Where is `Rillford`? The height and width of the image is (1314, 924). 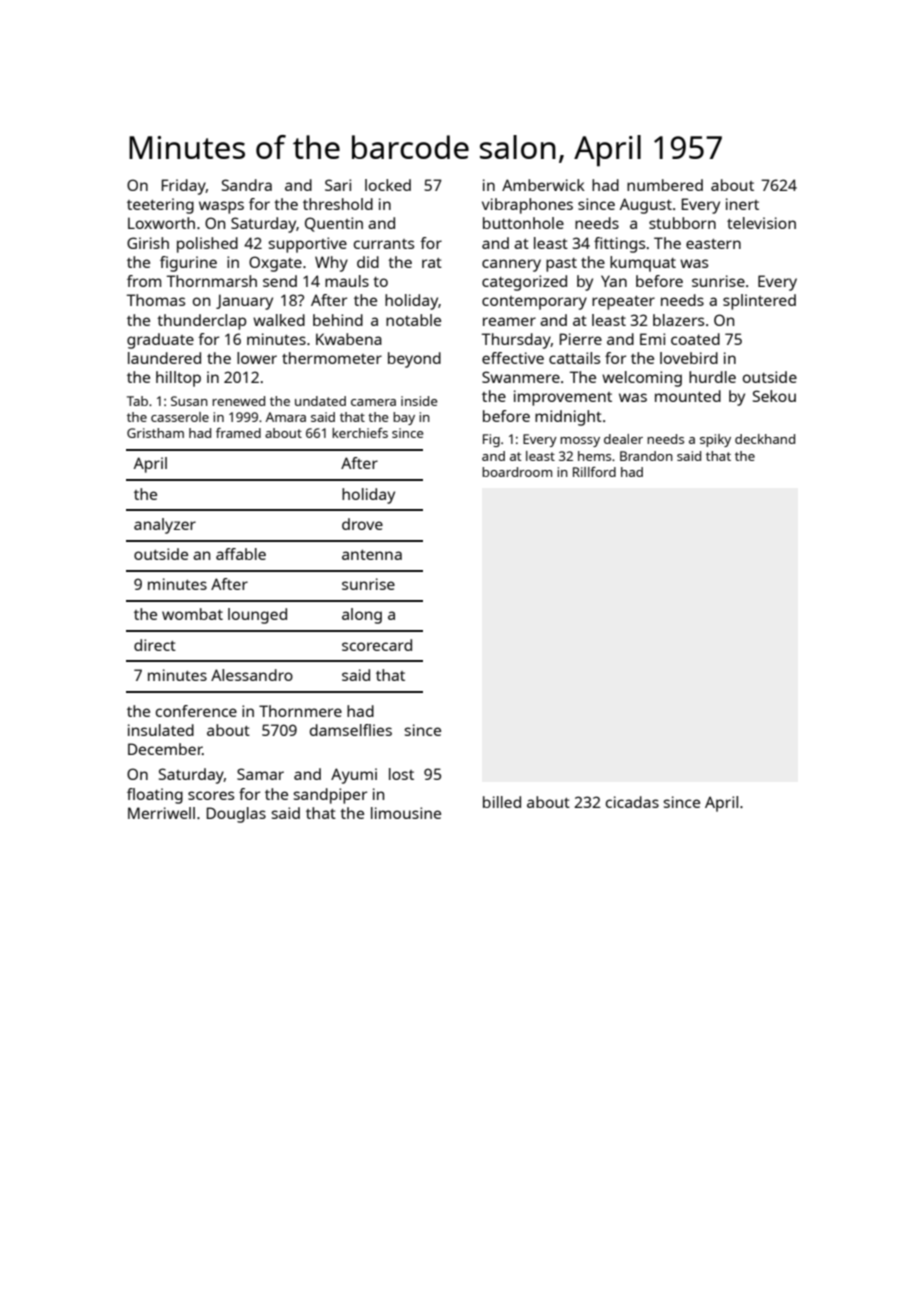
Rillford is located at coordinates (594, 472).
